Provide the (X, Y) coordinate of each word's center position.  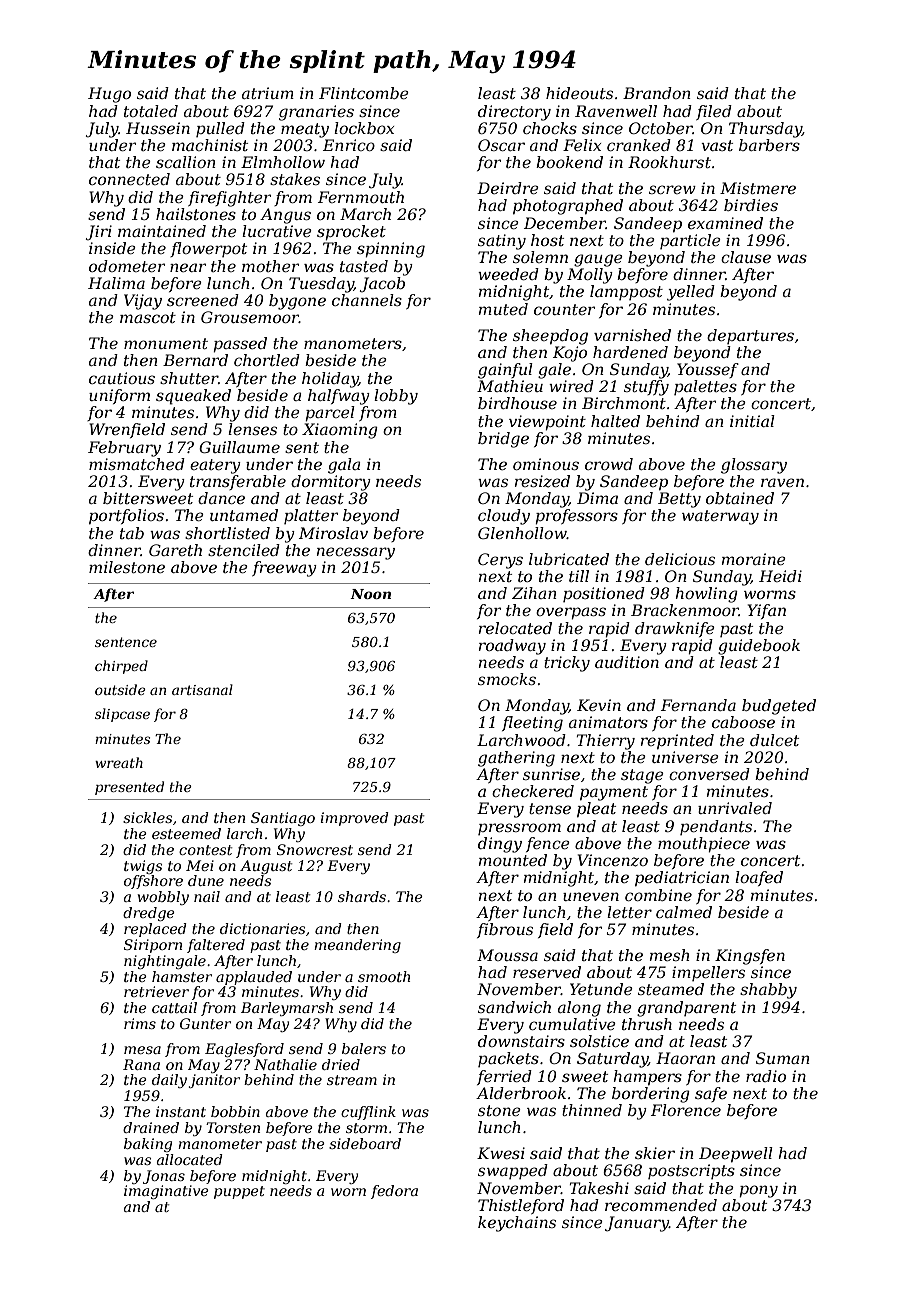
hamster (182, 976)
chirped (121, 667)
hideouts (579, 93)
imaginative (166, 1192)
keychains (517, 1224)
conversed (709, 774)
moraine (754, 559)
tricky (567, 664)
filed (714, 112)
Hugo (109, 95)
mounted (513, 860)
